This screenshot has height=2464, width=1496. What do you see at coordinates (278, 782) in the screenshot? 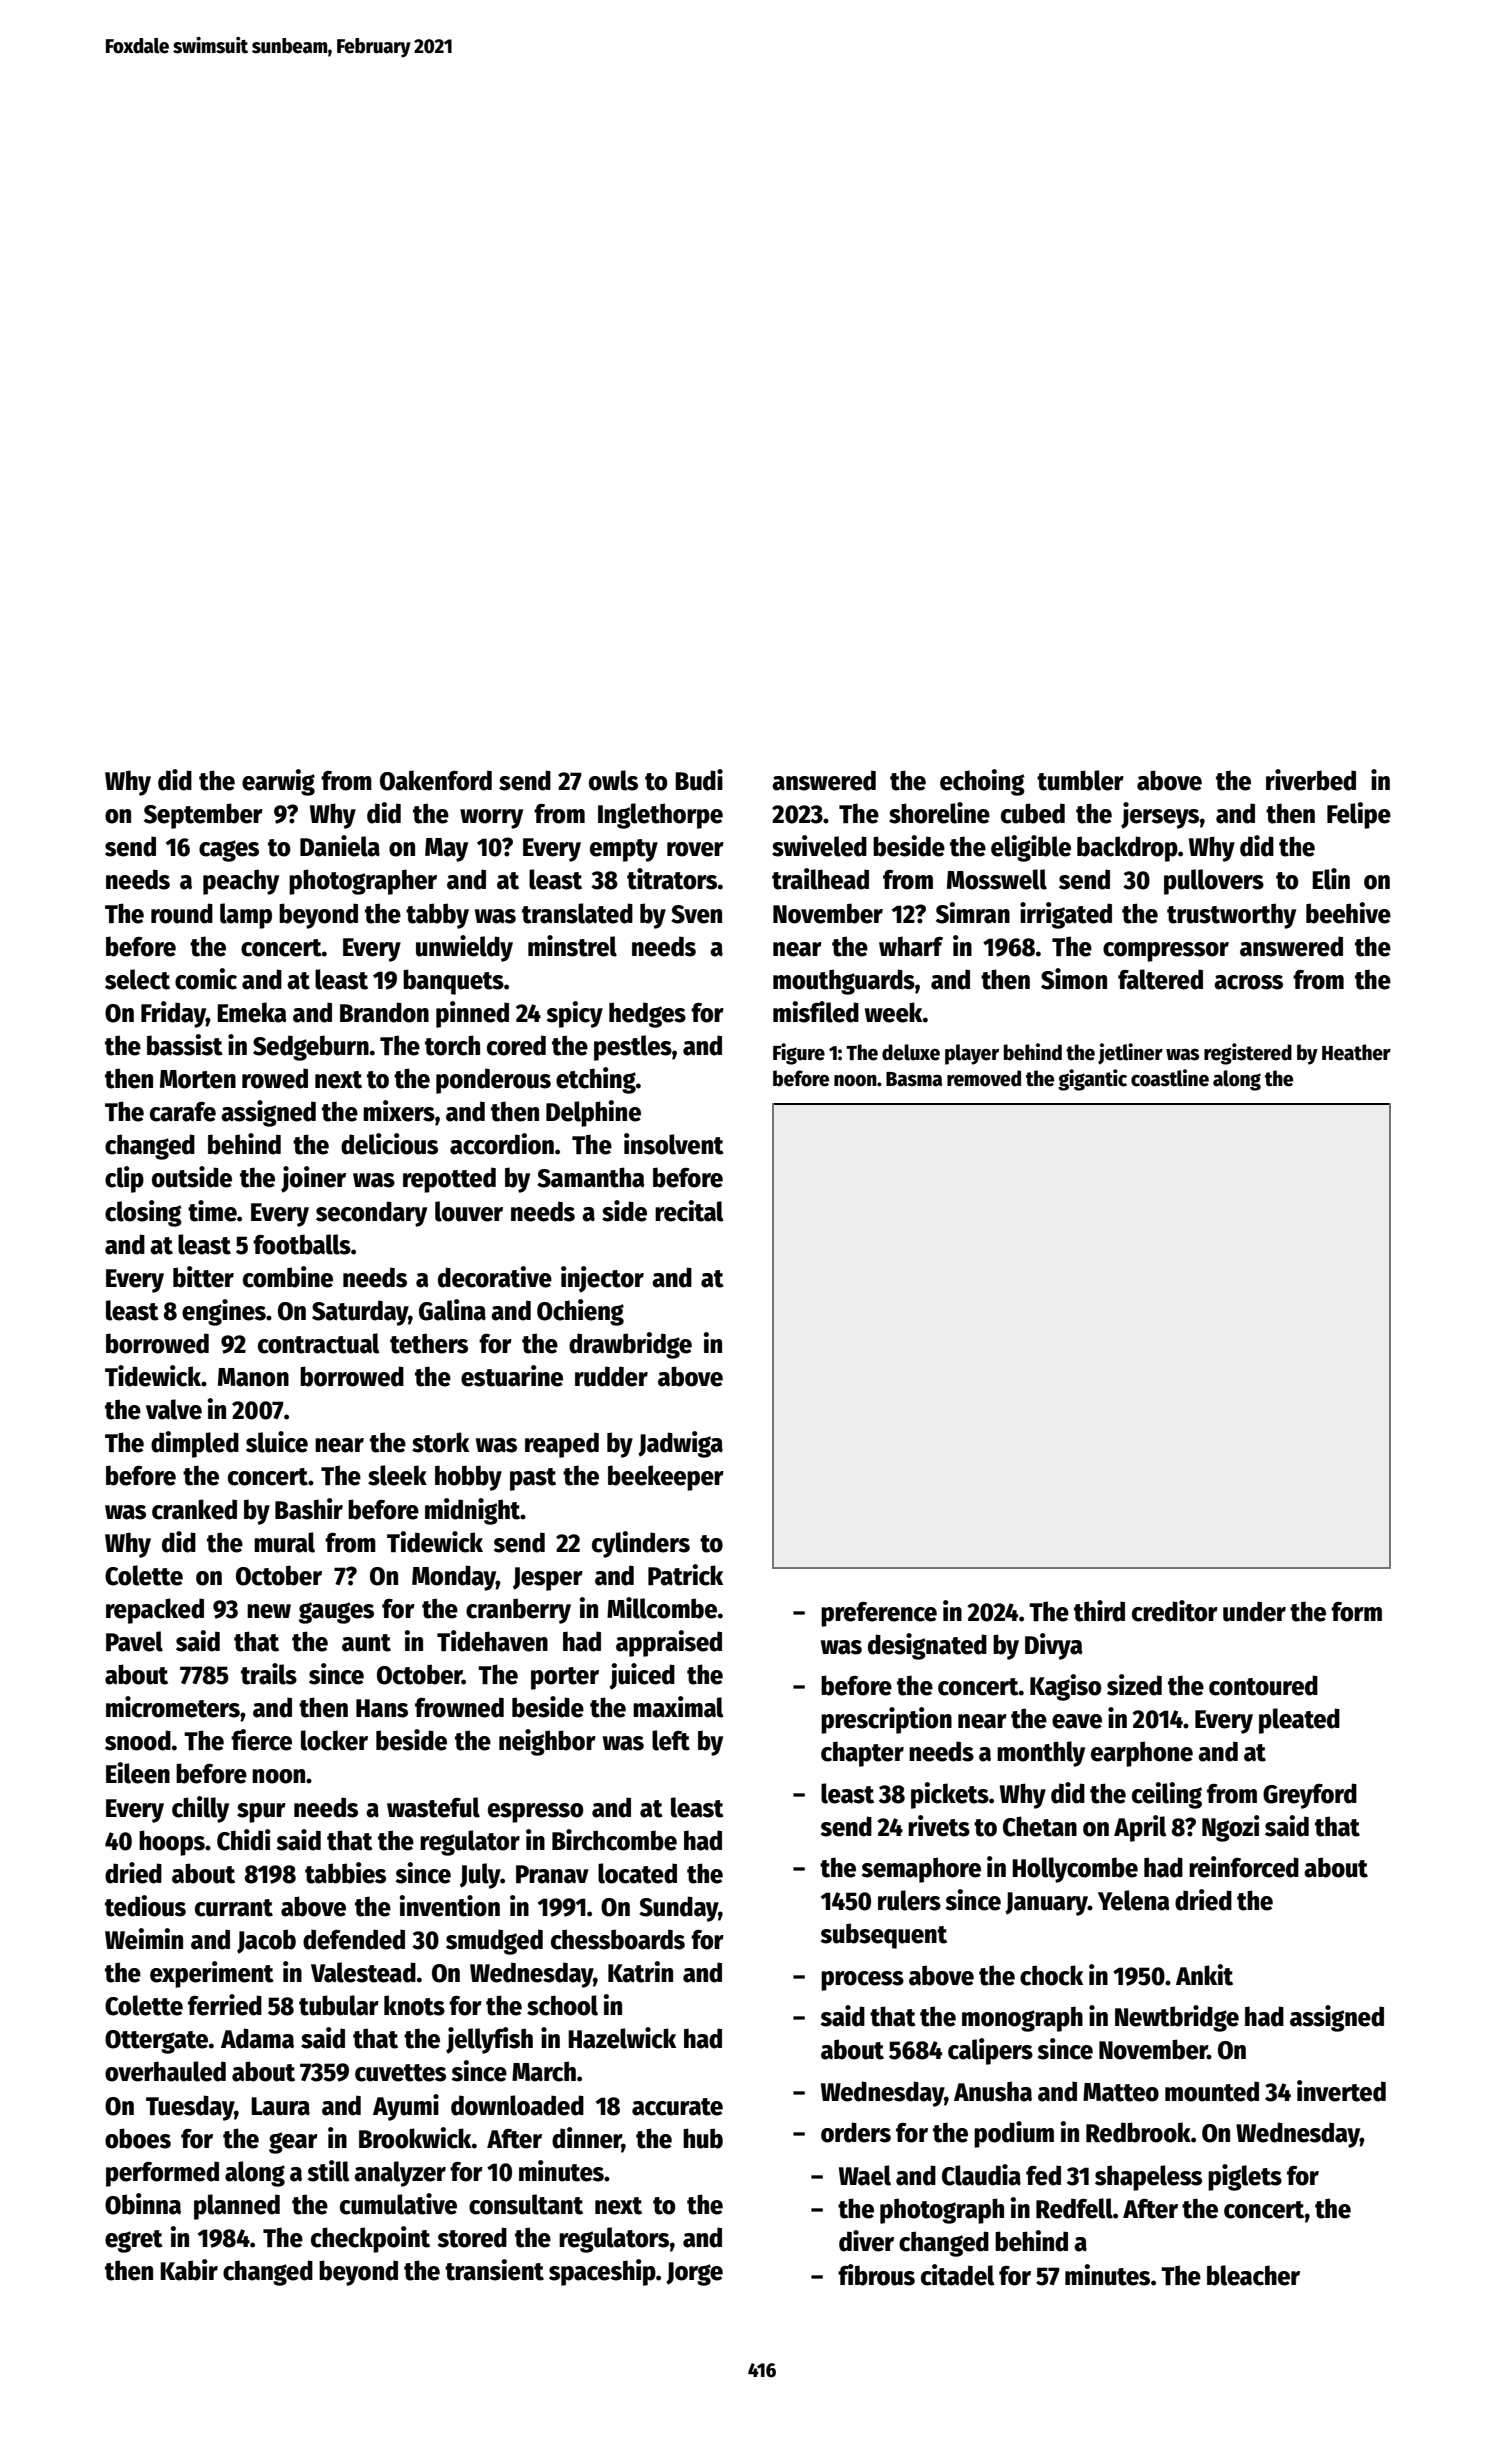
I see `earwig` at bounding box center [278, 782].
